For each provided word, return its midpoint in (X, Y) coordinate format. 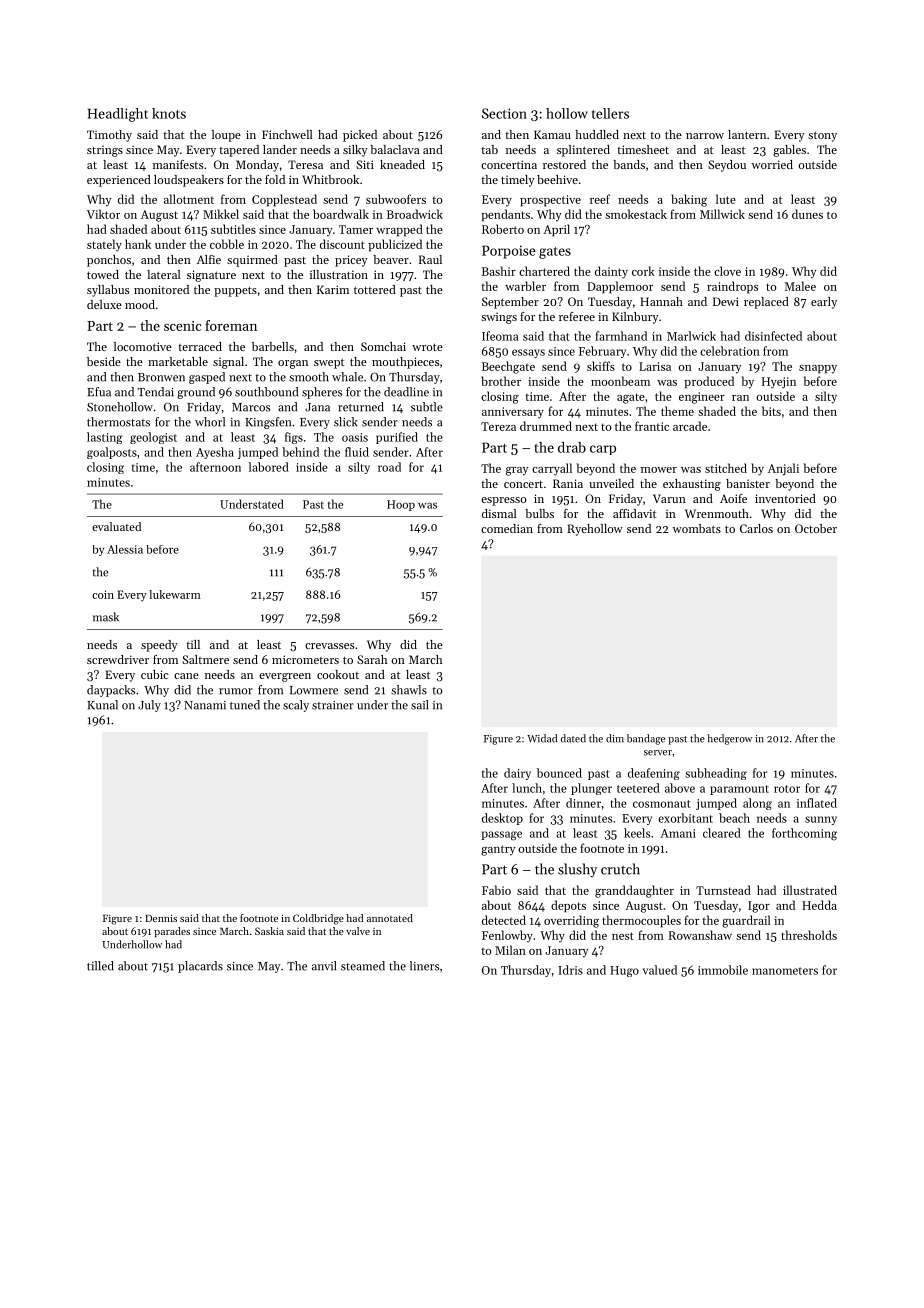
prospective (550, 201)
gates (555, 253)
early (824, 303)
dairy (517, 774)
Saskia (269, 931)
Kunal (102, 705)
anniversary (513, 413)
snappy (818, 369)
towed (103, 274)
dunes (807, 214)
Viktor (103, 214)
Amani (678, 833)
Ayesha (215, 453)
